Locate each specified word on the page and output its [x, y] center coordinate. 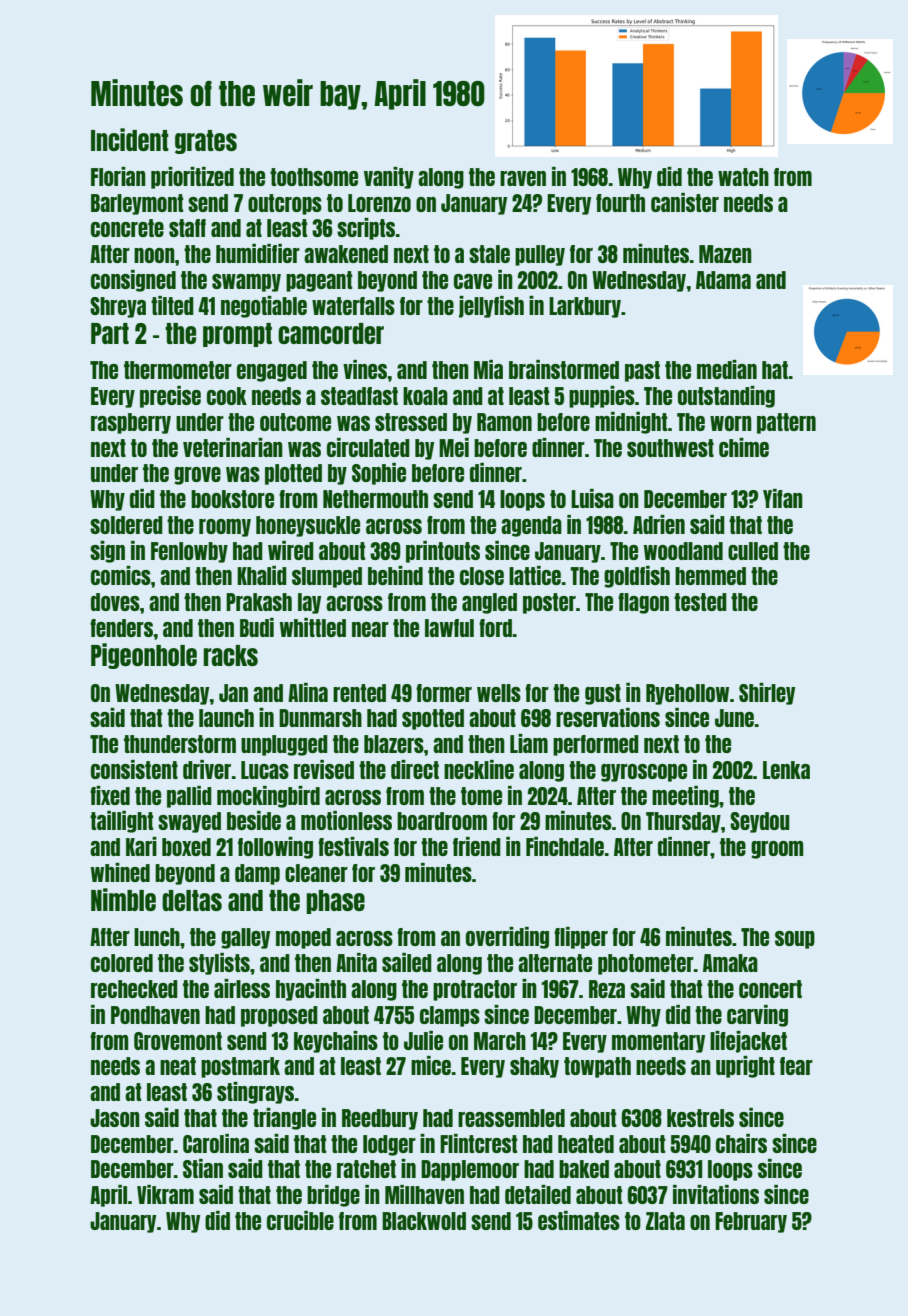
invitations [716, 1194]
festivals [353, 846]
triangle [284, 1119]
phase [335, 902]
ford [496, 628]
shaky [534, 1067]
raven [523, 178]
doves [115, 602]
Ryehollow [687, 694]
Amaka [730, 963]
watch [743, 177]
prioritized [192, 178]
